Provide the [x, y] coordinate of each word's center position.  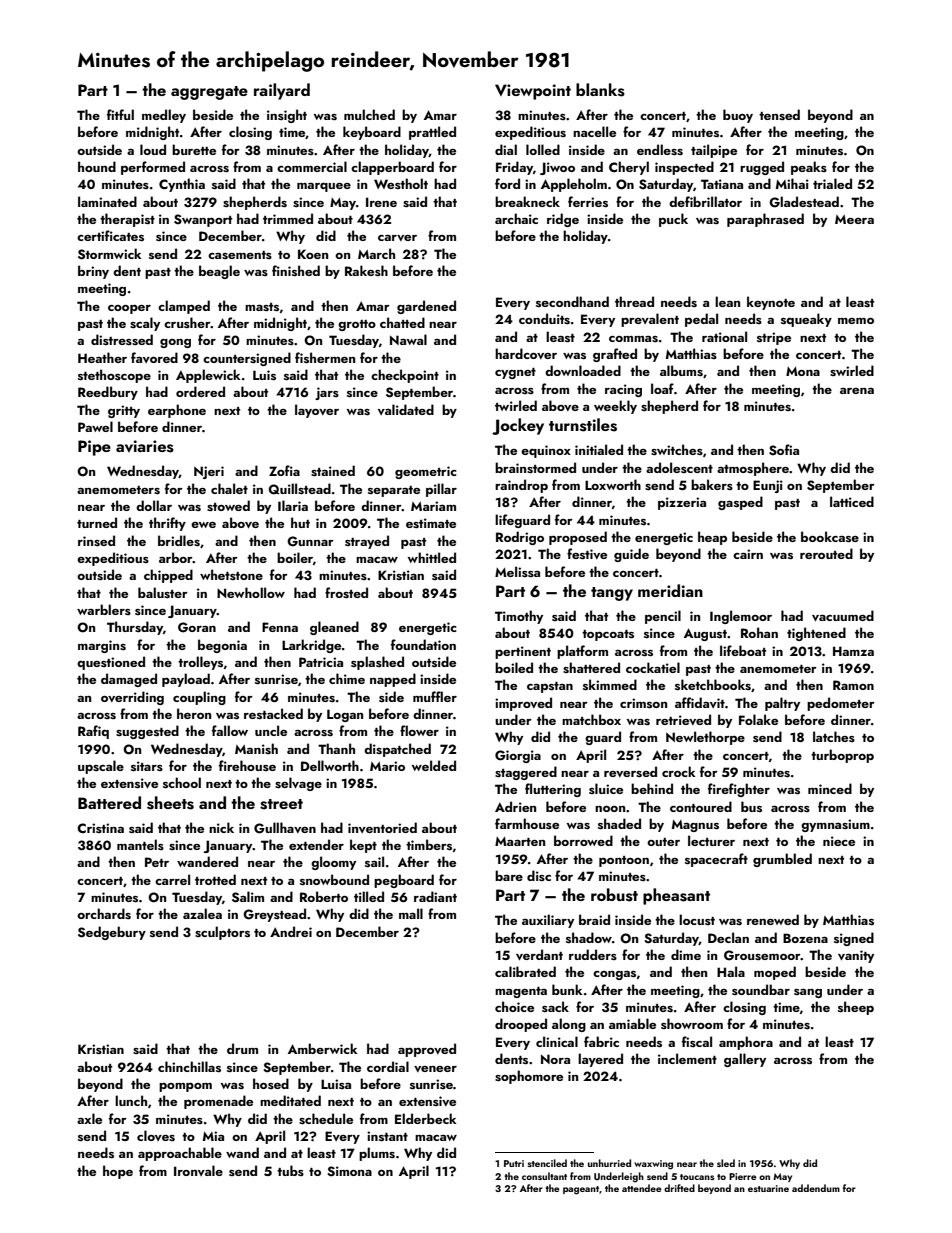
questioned [111, 663]
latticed [852, 501]
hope [118, 1172]
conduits [544, 318]
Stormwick [110, 254]
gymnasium [835, 825]
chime [347, 678]
